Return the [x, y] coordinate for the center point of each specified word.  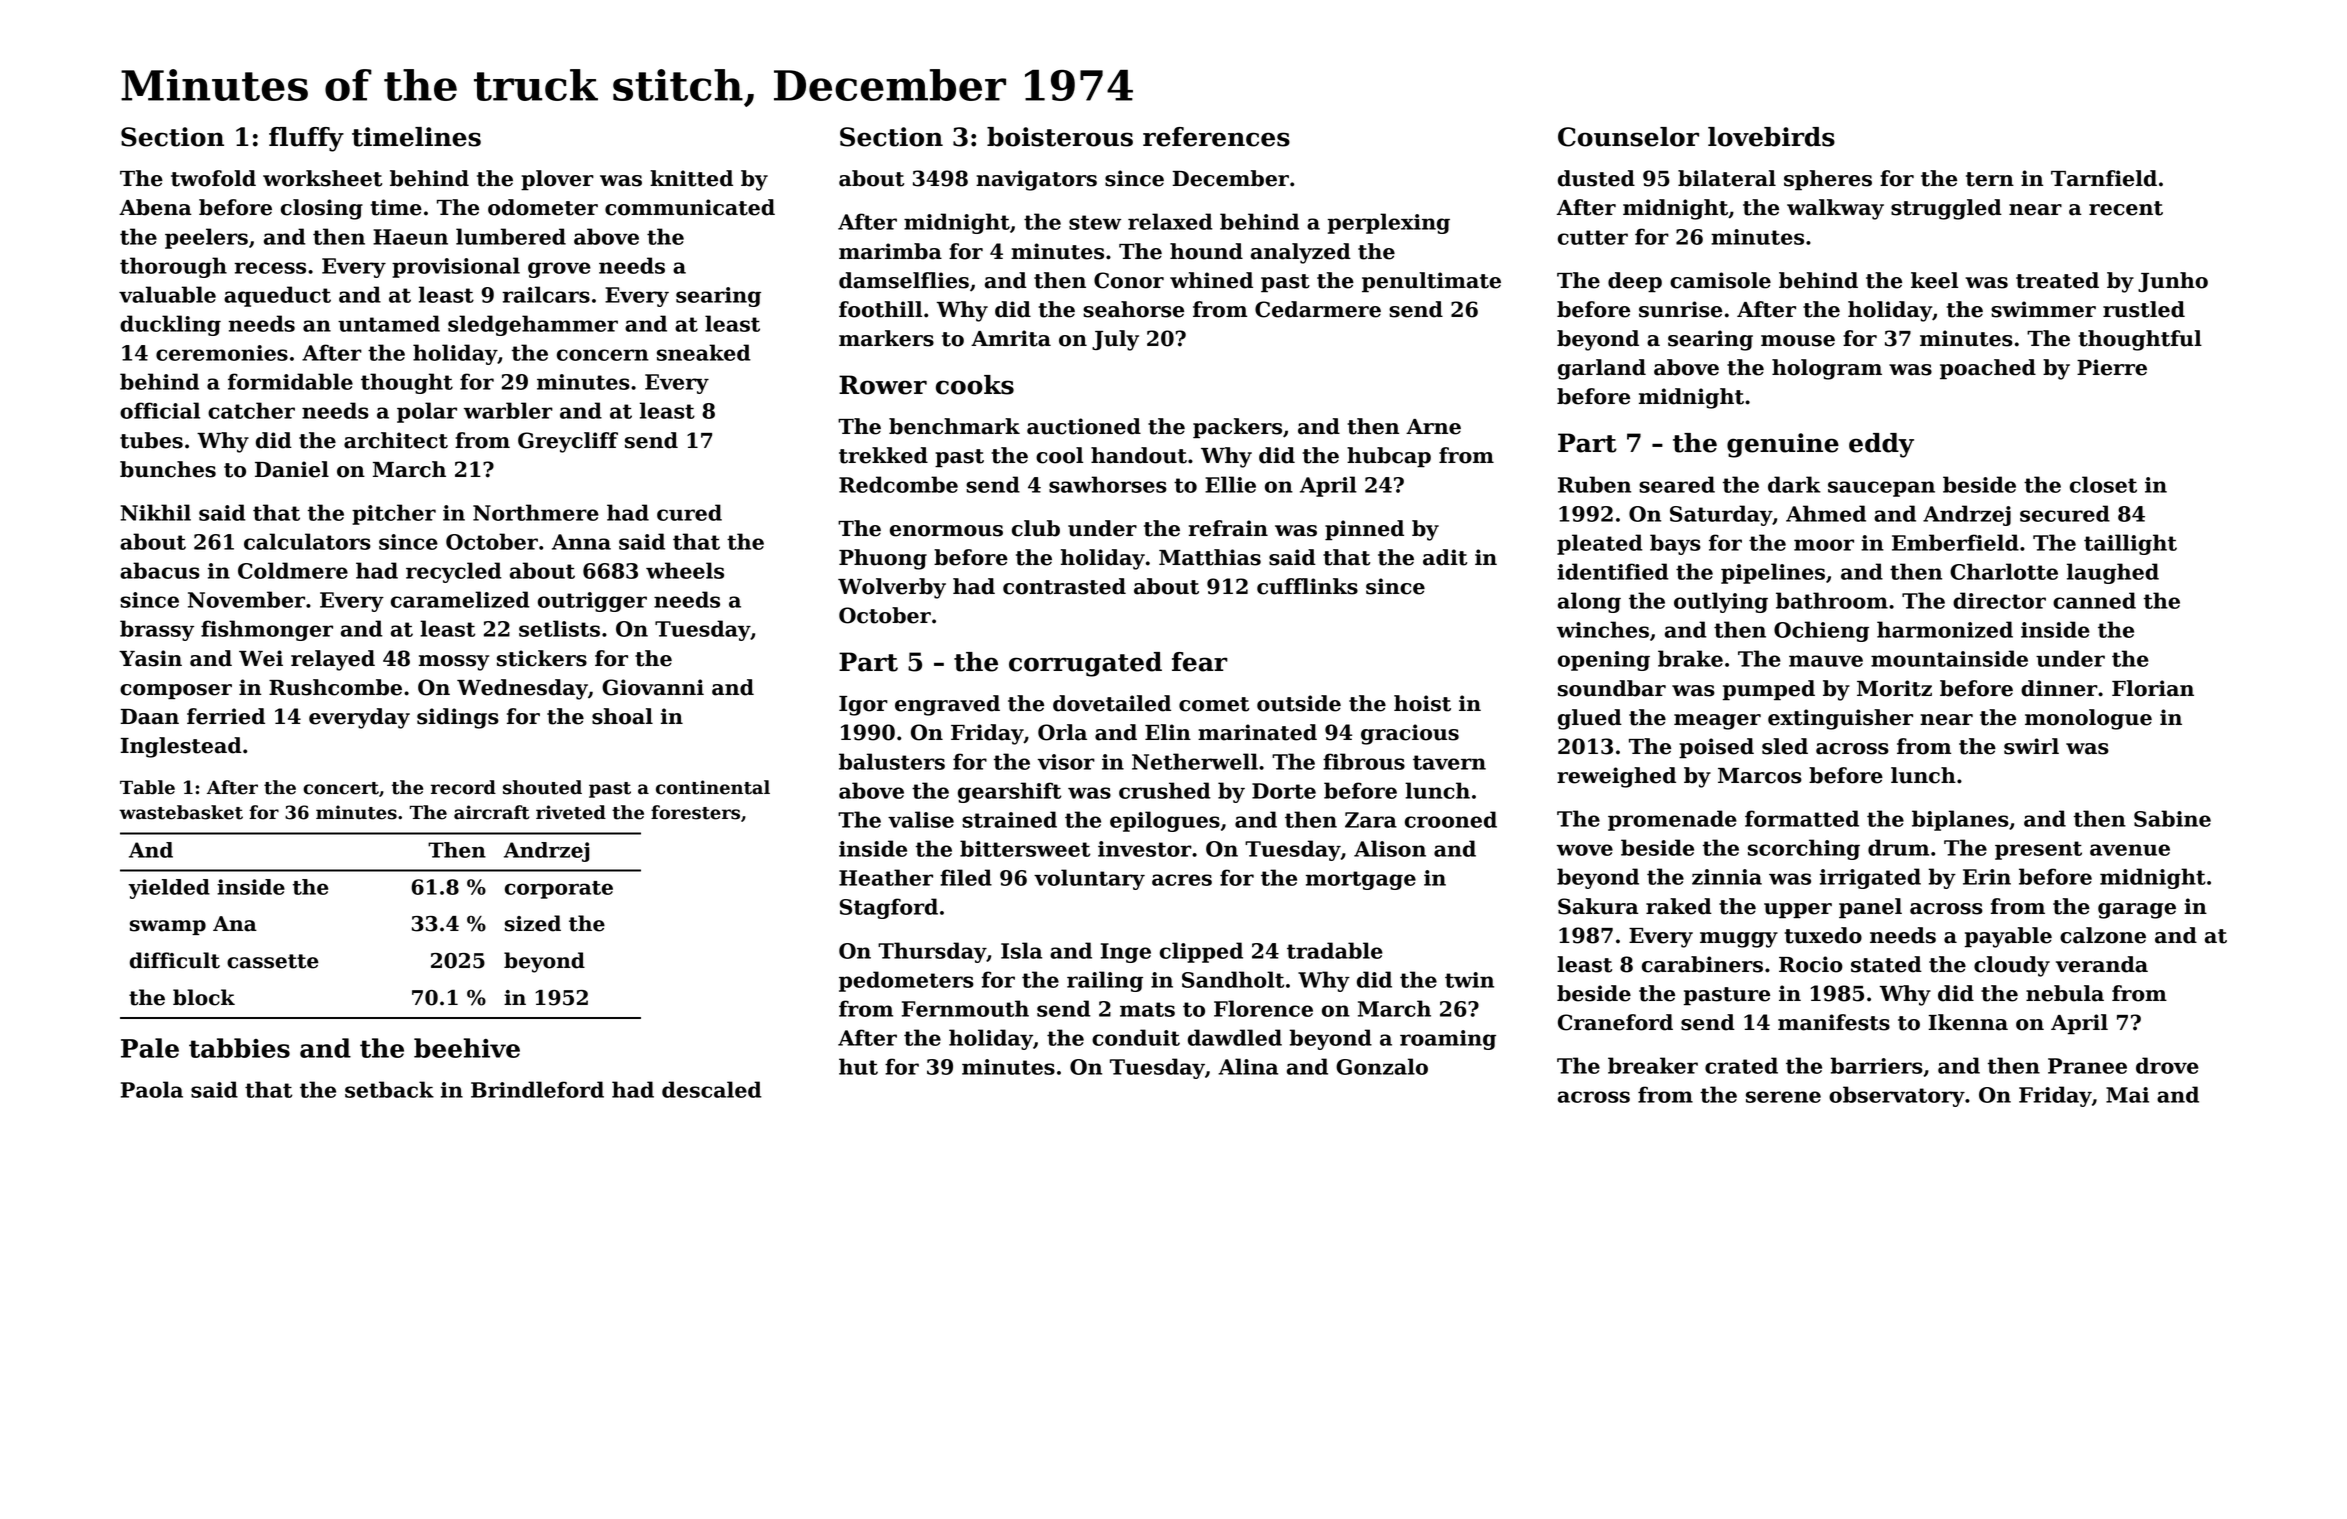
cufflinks [1307, 586]
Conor [1129, 280]
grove [559, 270]
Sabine [2172, 818]
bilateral [1727, 178]
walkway [1835, 209]
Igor [863, 706]
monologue [2088, 719]
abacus [160, 570]
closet [2103, 484]
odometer [543, 207]
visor [1066, 762]
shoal [622, 716]
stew [1095, 222]
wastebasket [181, 812]
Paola [152, 1089]
